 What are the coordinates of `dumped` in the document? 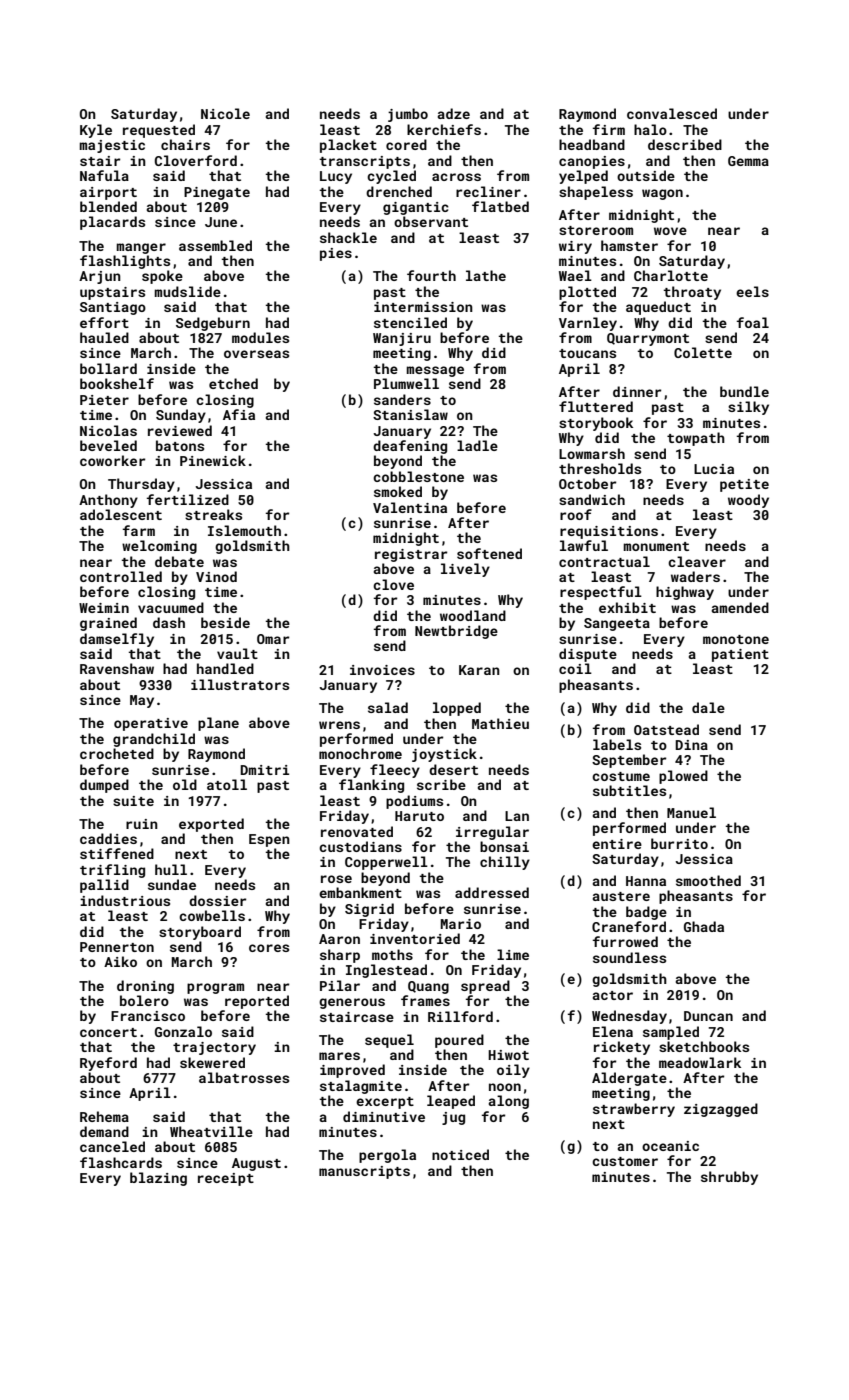 It's located at (104, 786).
